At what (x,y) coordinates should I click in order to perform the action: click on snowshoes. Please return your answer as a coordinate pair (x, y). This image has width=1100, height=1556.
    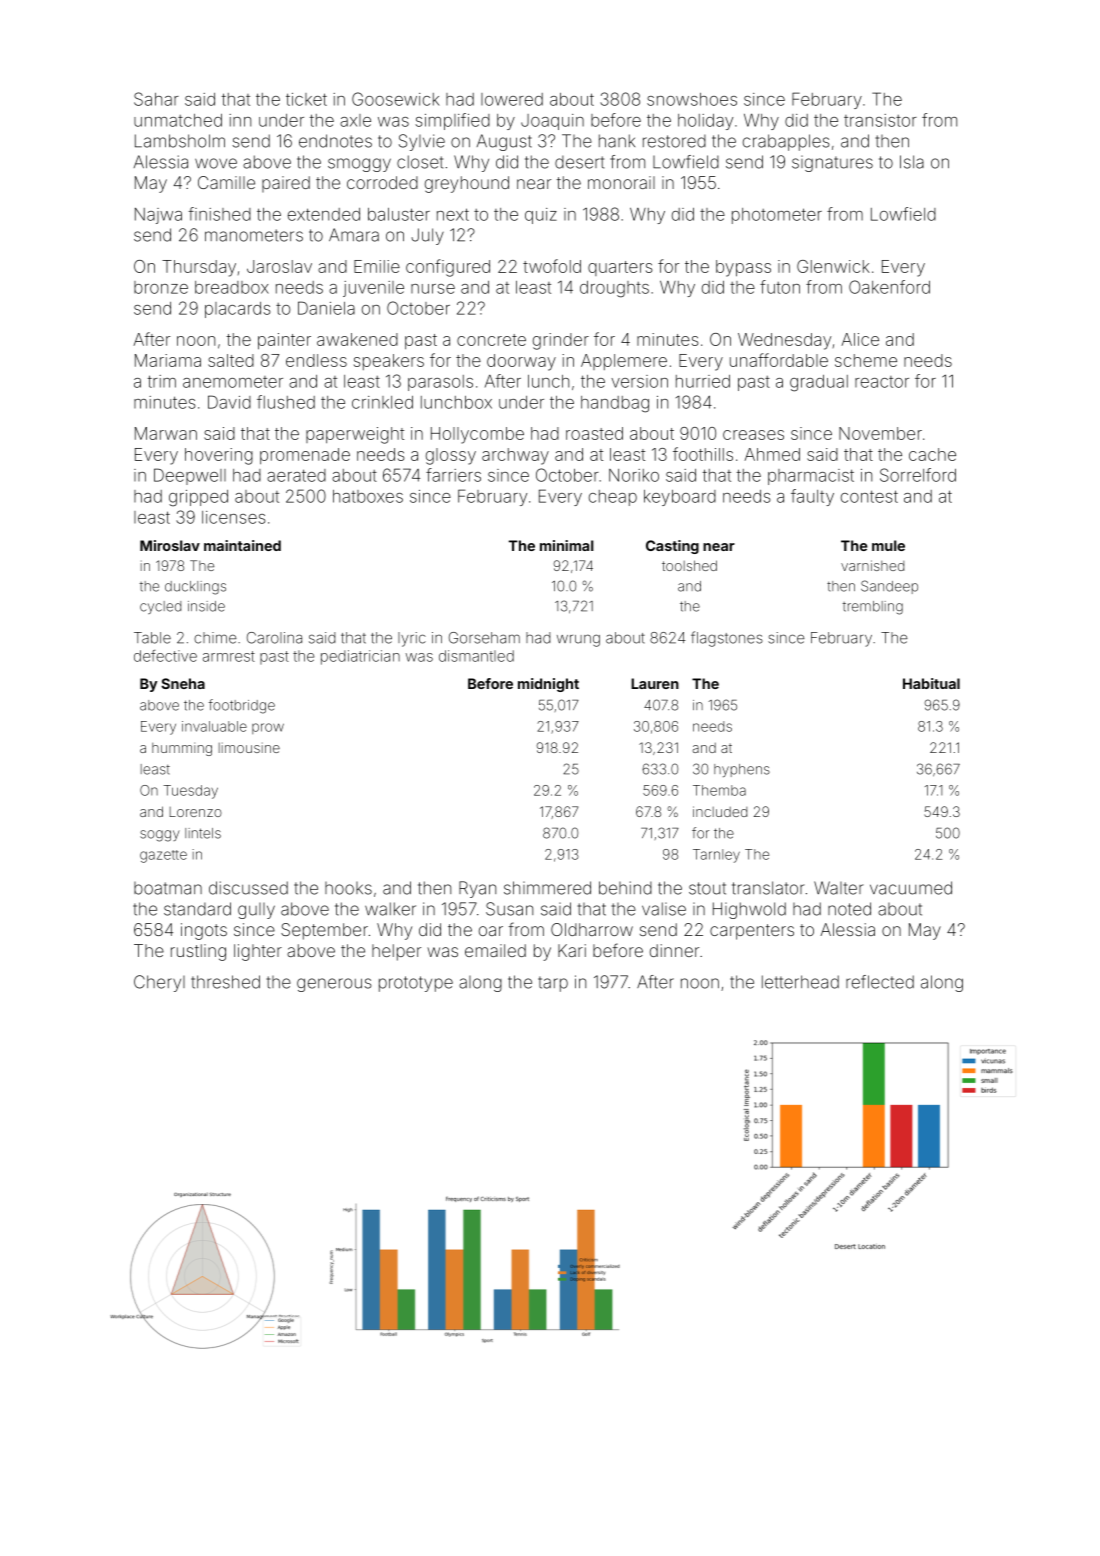
    Looking at the image, I should click on (692, 99).
